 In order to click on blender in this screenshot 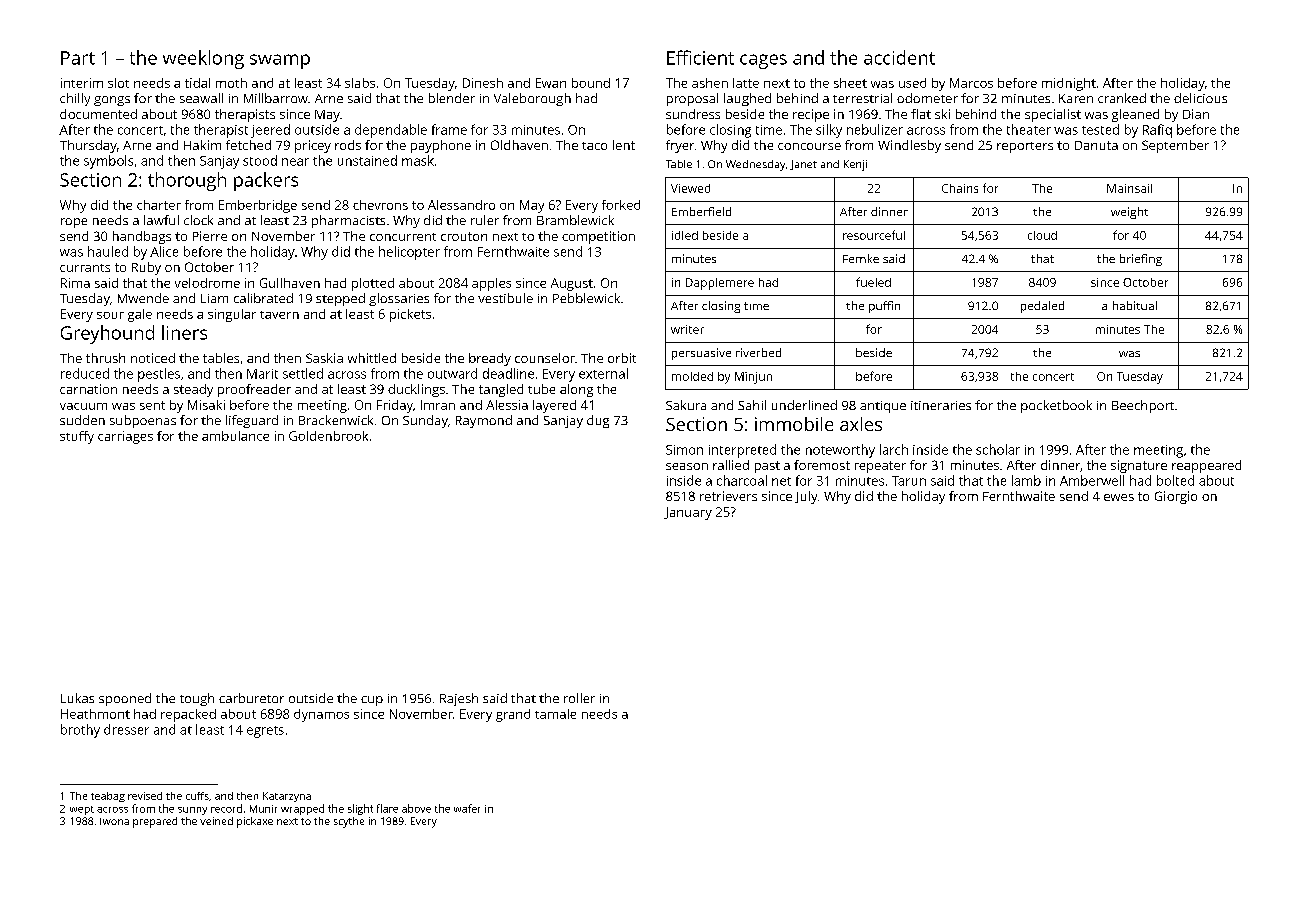, I will do `click(452, 98)`.
